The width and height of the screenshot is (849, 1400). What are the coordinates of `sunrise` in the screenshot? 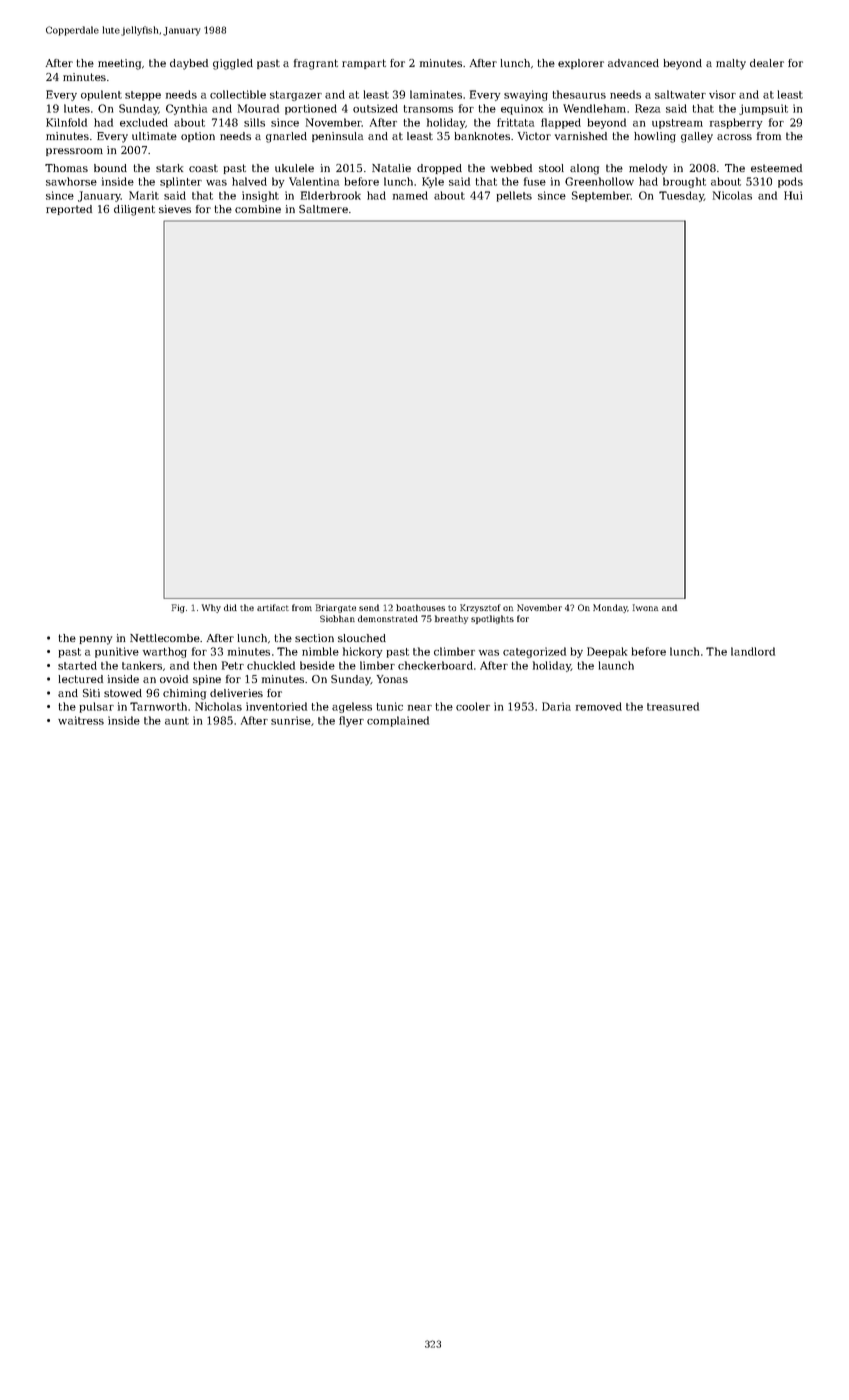 It's located at (291, 720).
